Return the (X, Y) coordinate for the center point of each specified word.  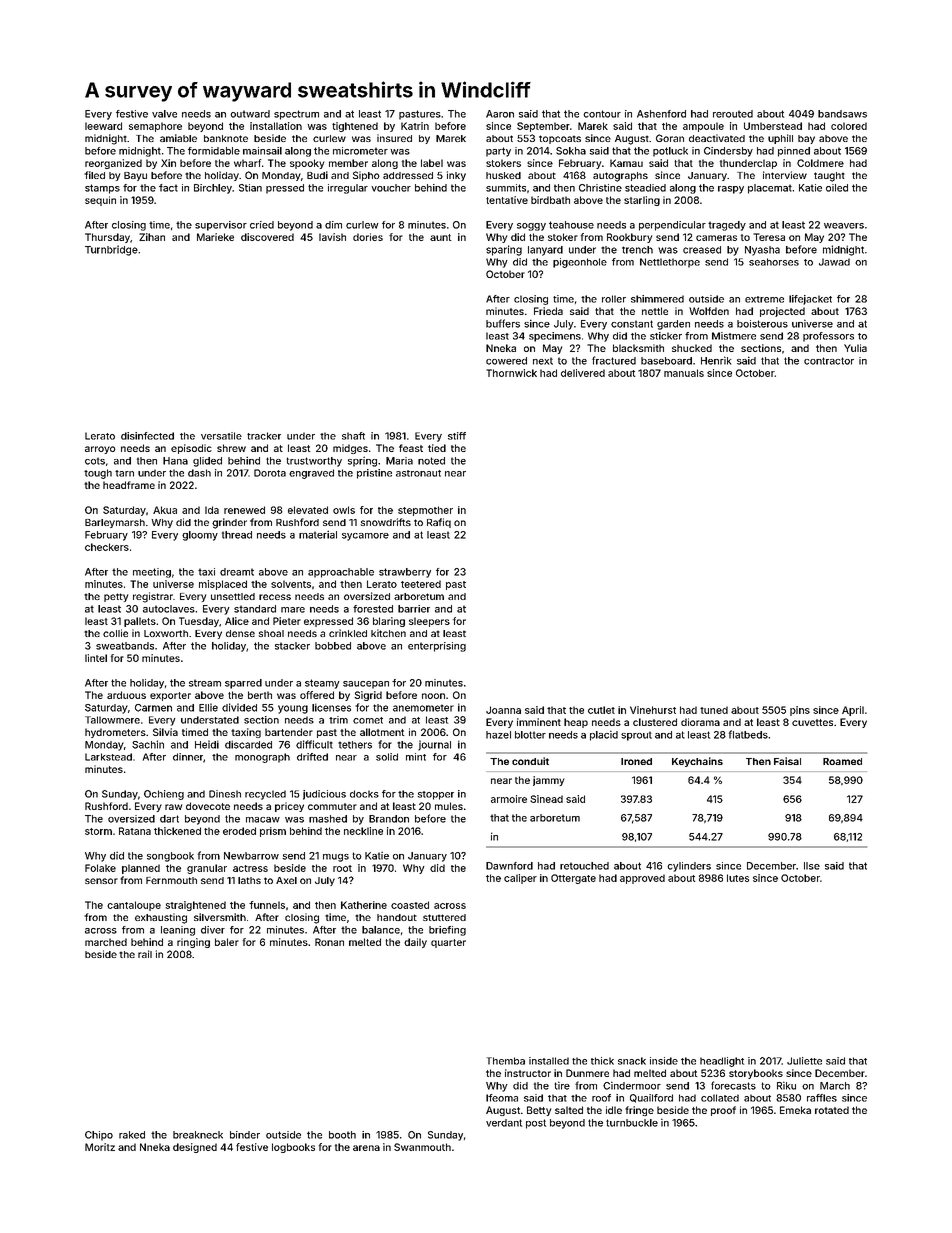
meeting (152, 573)
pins (800, 711)
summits (506, 188)
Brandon (389, 819)
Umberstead (773, 126)
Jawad (834, 262)
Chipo (99, 1136)
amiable (178, 138)
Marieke (215, 237)
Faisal (787, 761)
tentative (507, 200)
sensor (101, 881)
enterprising (437, 647)
